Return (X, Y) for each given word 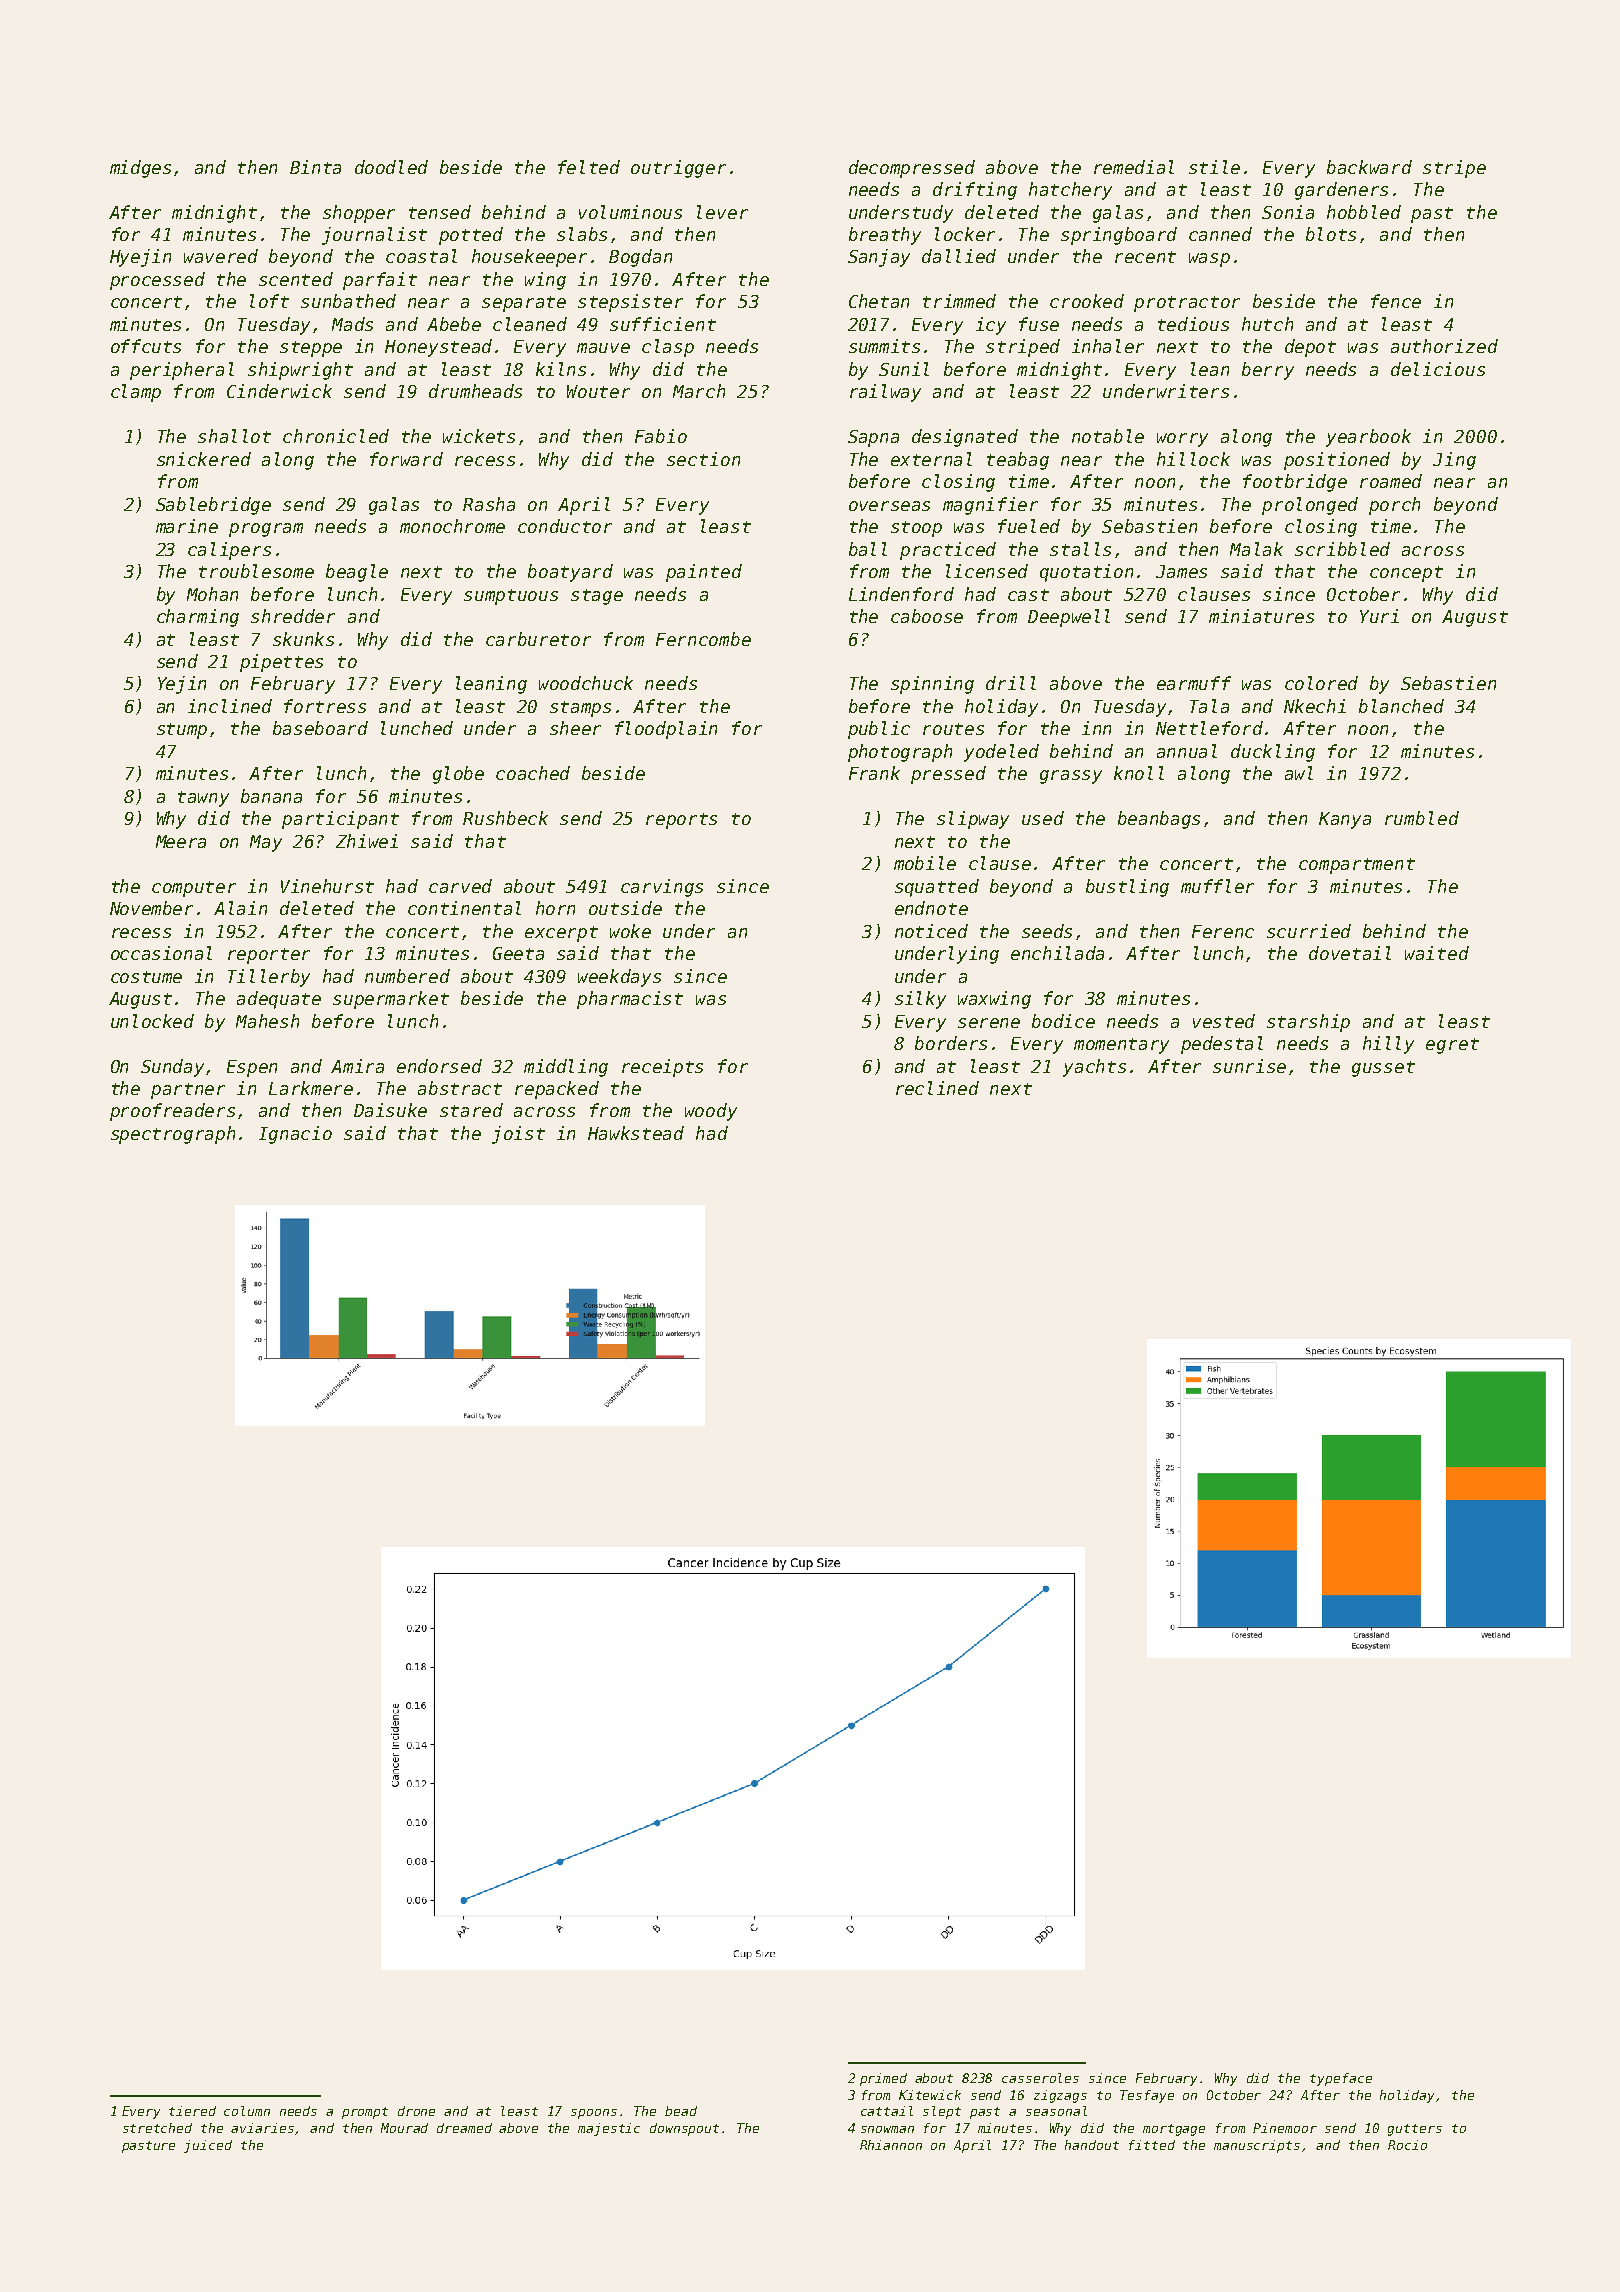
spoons (594, 2114)
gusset (1383, 1069)
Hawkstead (636, 1133)
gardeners (1341, 191)
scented (296, 279)
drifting (975, 191)
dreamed (464, 2128)
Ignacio (295, 1135)
